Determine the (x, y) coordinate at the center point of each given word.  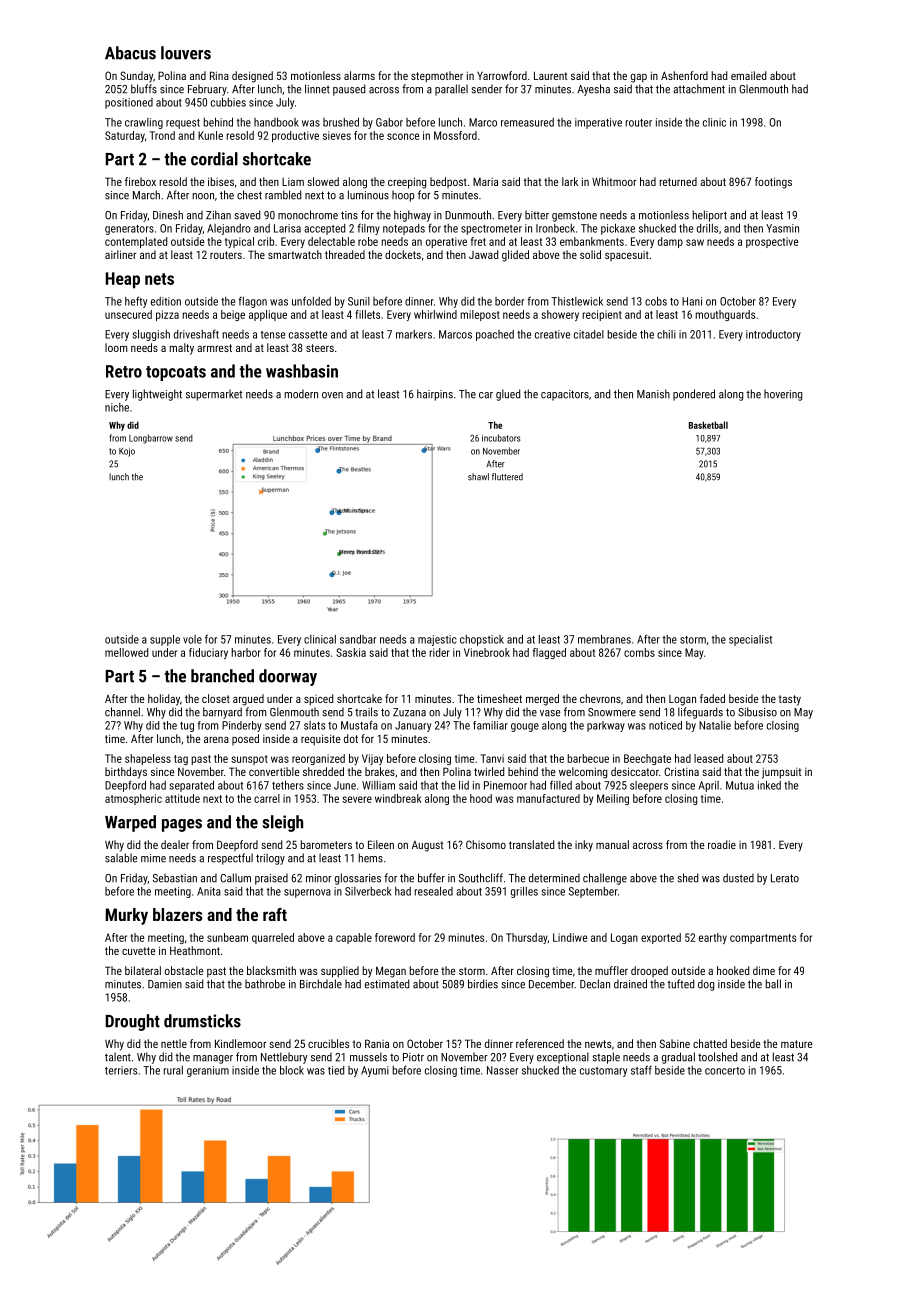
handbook (276, 122)
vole (192, 639)
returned (678, 181)
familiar (490, 725)
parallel (451, 90)
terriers (121, 1070)
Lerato (785, 878)
